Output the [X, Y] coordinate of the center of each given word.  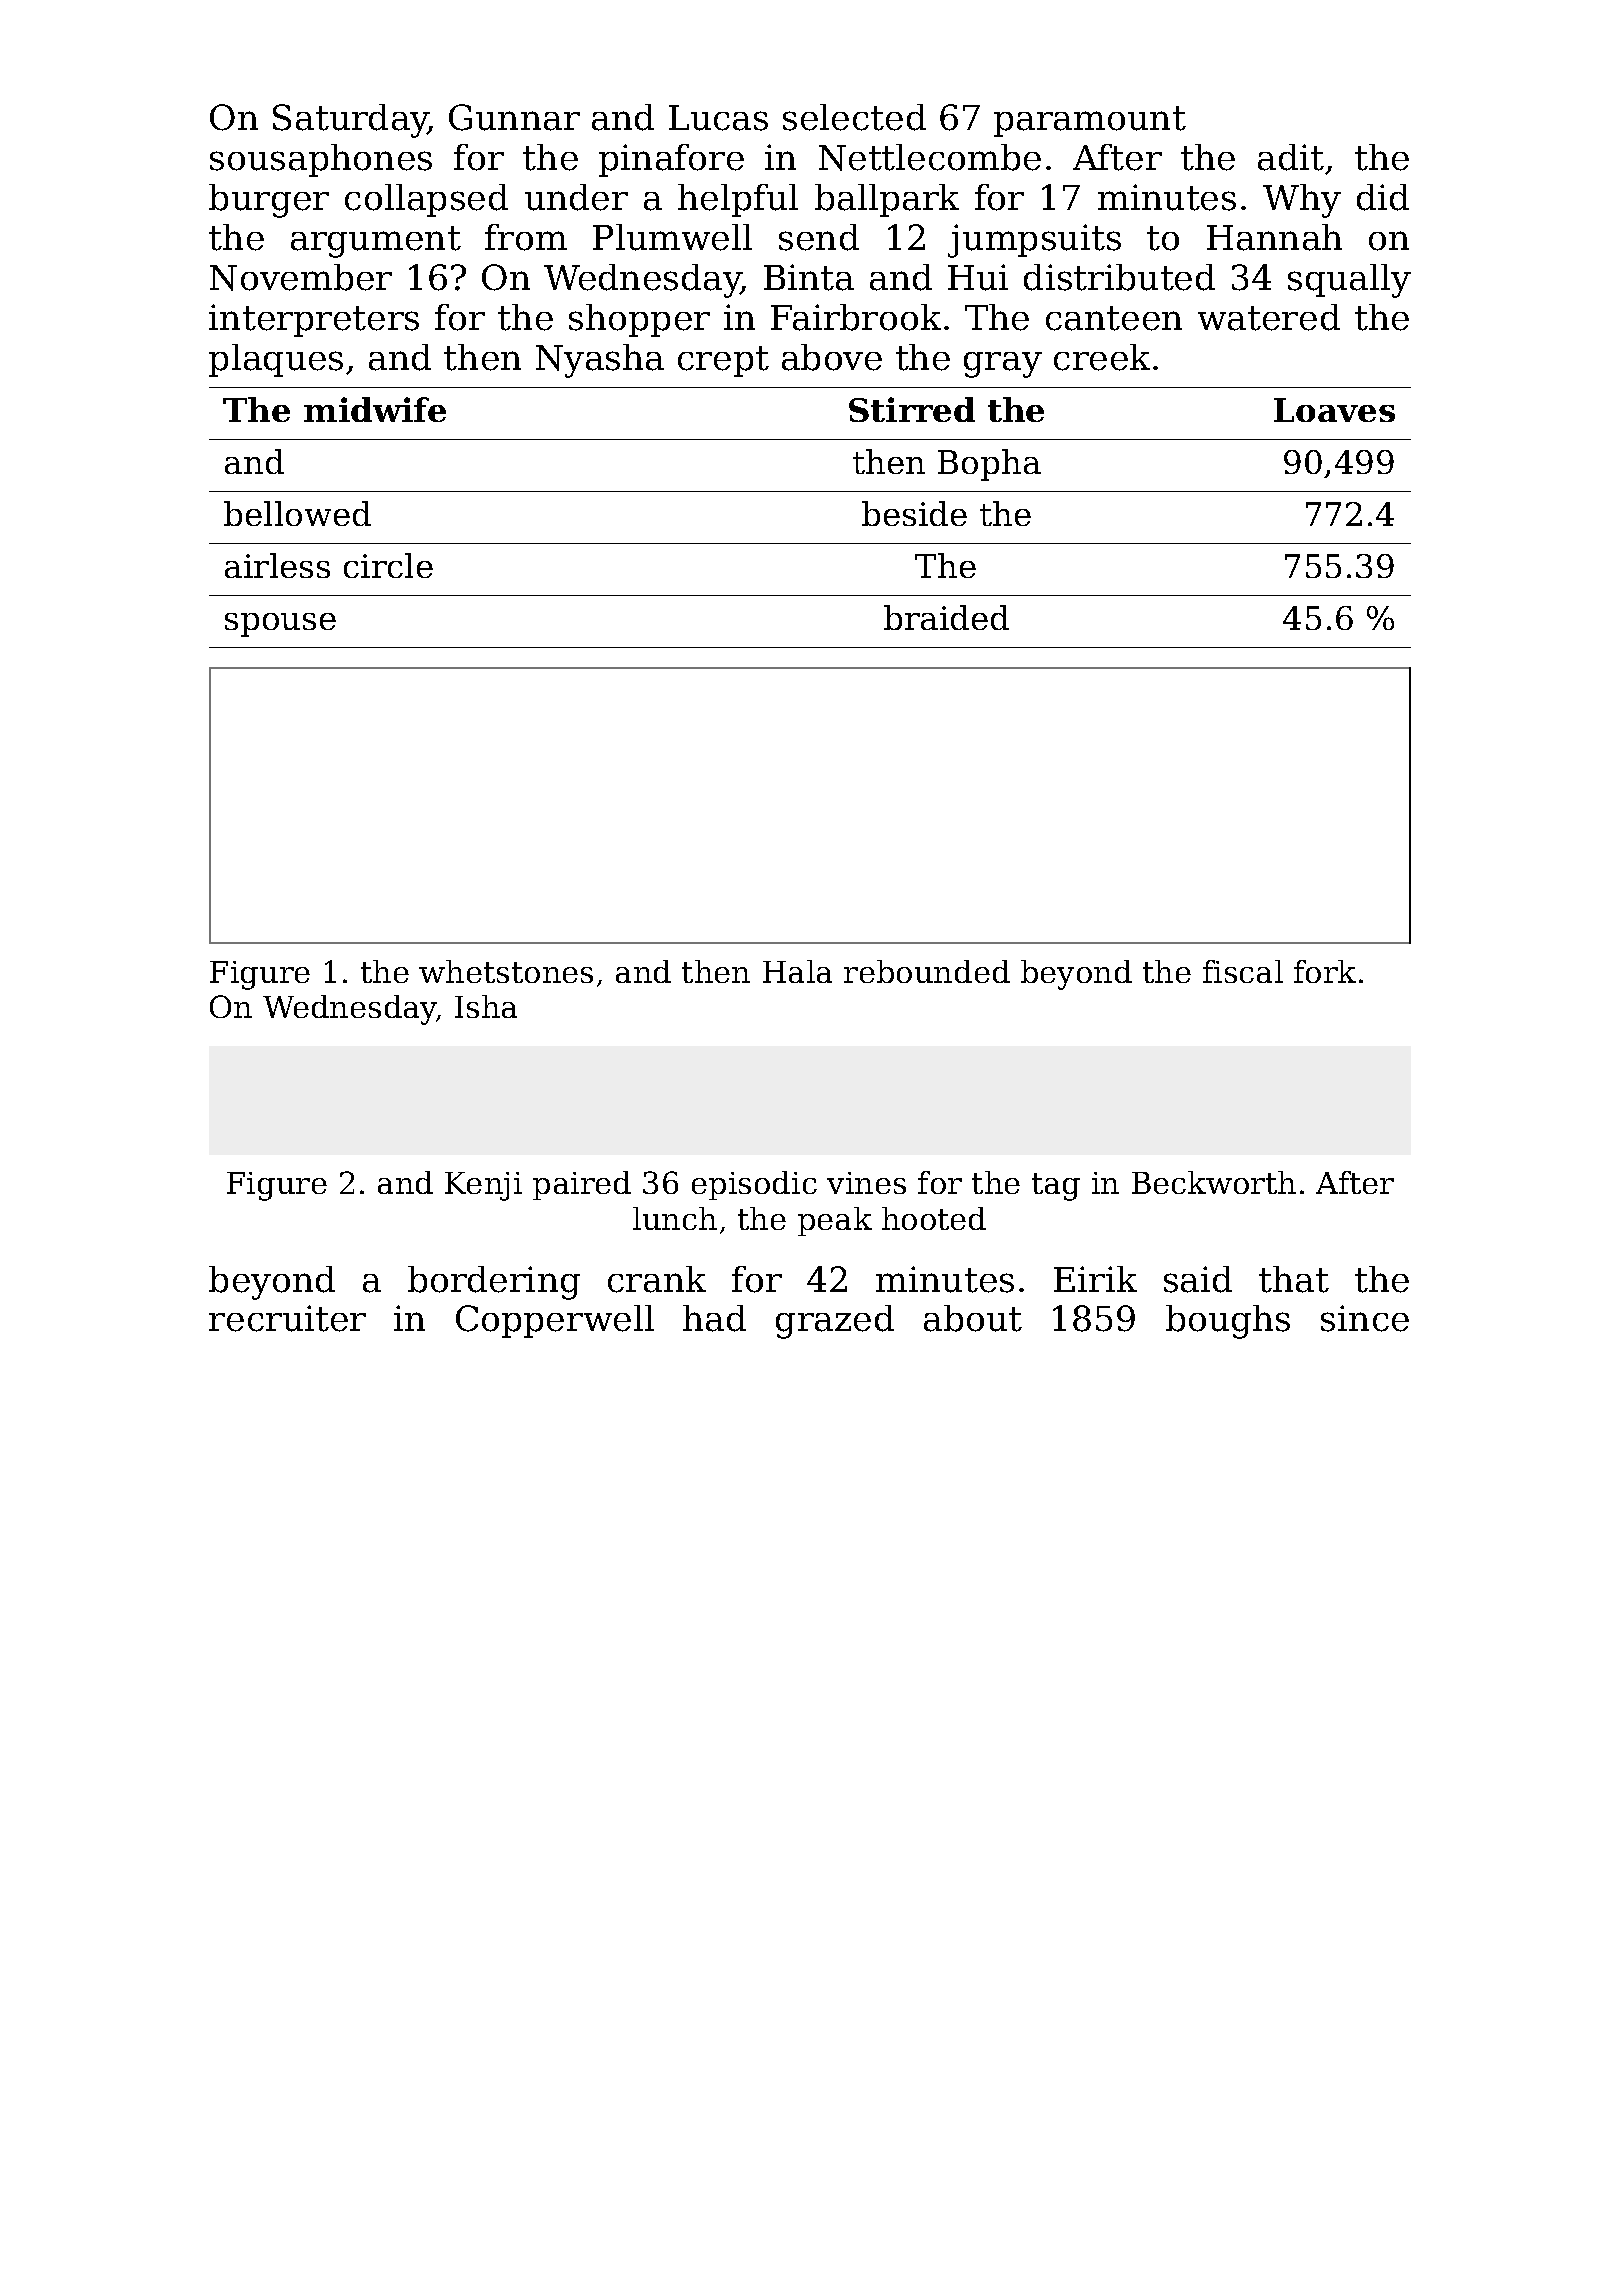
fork [1325, 971]
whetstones [506, 971]
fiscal [1243, 971]
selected [854, 117]
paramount [1090, 121]
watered [1269, 317]
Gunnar [514, 117]
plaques [276, 360]
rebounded [927, 971]
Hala [797, 971]
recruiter [287, 1318]
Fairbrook [856, 317]
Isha [486, 1006]
